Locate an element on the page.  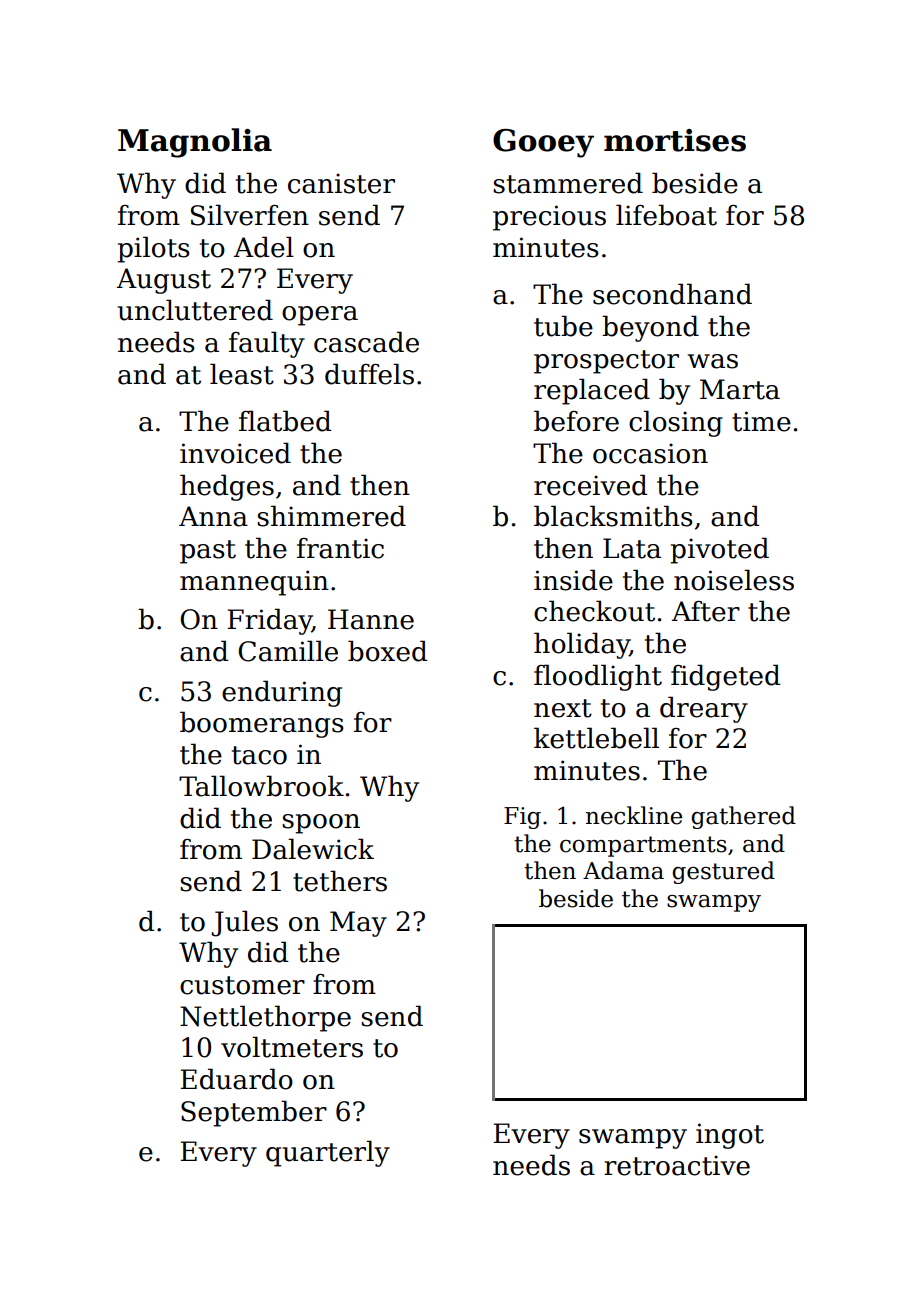
noiseless is located at coordinates (734, 580).
